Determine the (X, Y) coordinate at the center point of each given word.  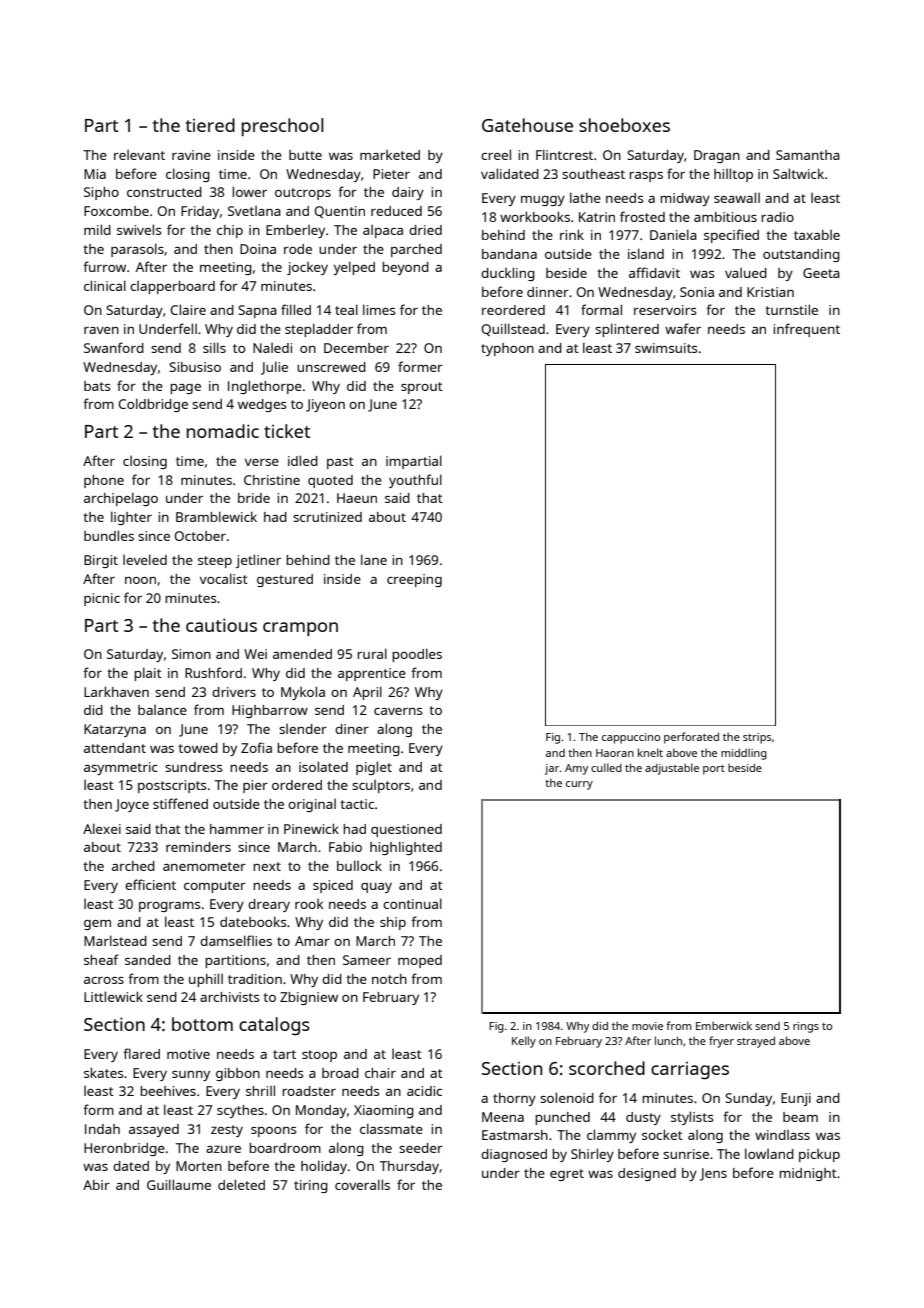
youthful (415, 481)
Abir (96, 1185)
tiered (210, 125)
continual (412, 903)
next (267, 866)
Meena (503, 1117)
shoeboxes (624, 125)
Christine (272, 480)
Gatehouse (527, 125)
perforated (691, 738)
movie (647, 1026)
